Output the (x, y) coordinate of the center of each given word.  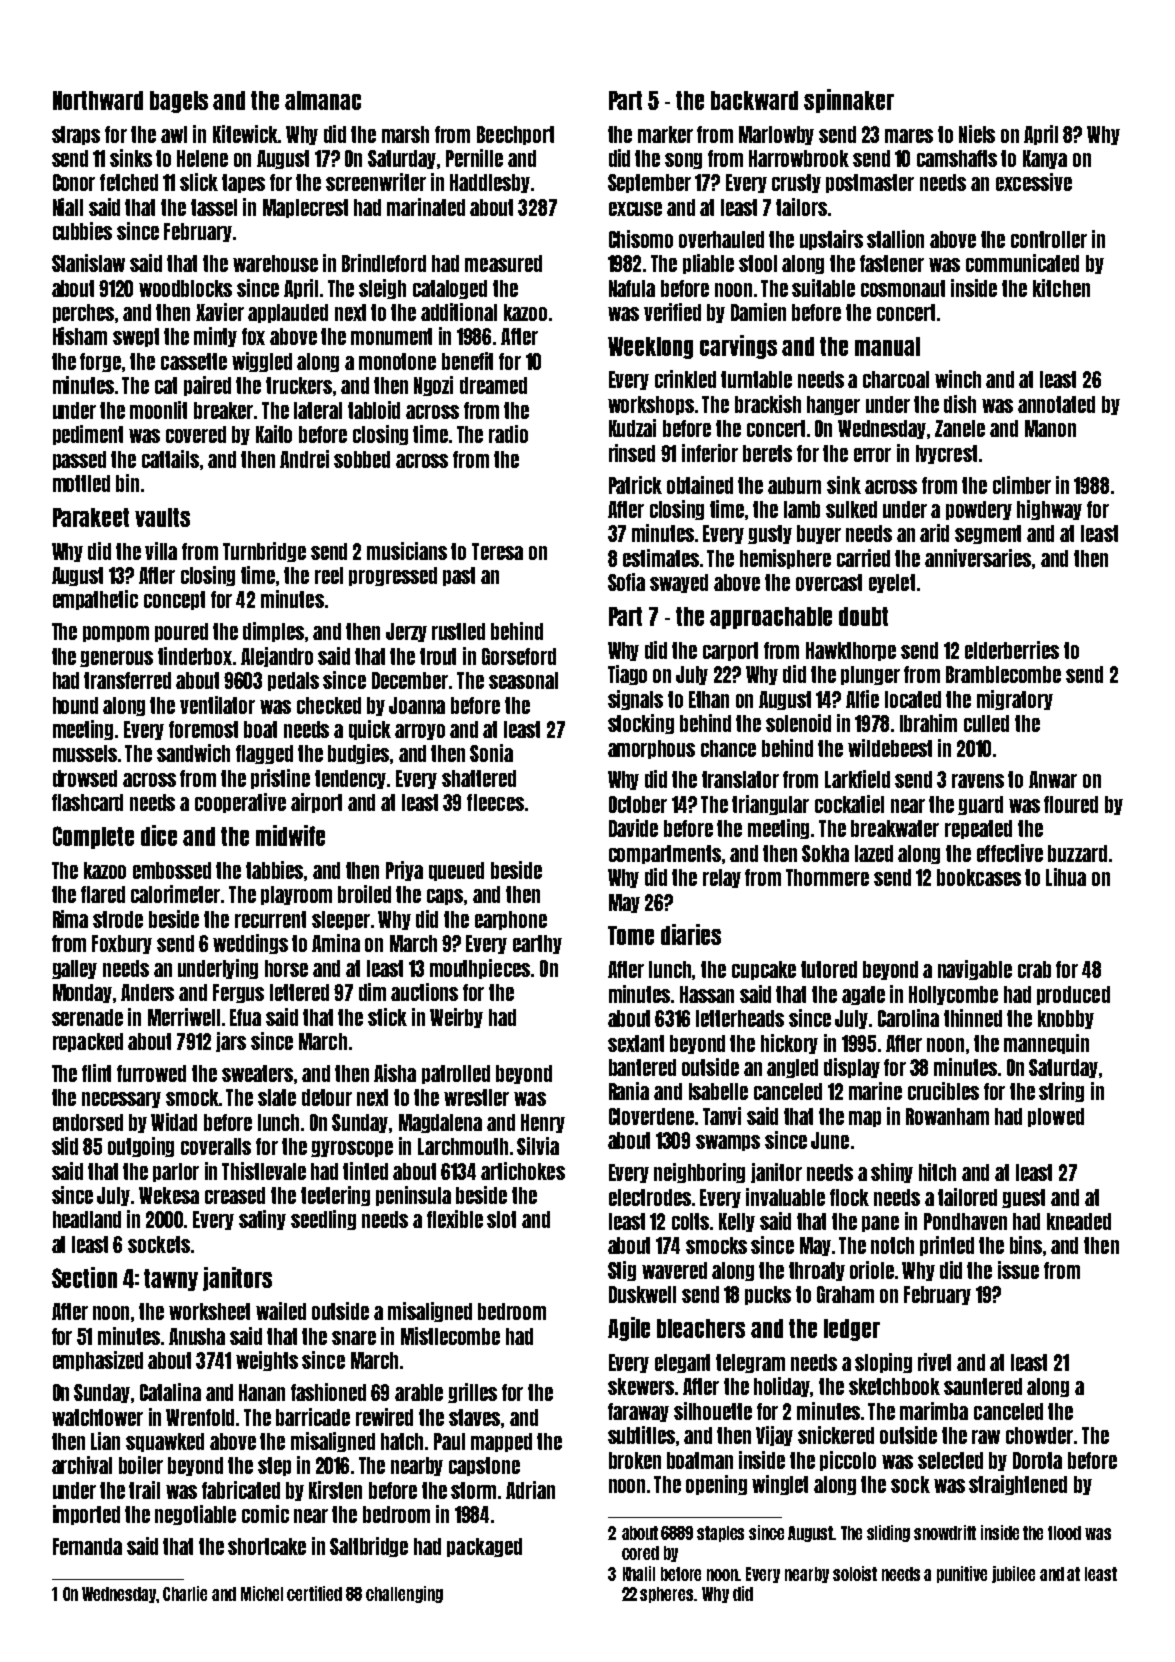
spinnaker (849, 101)
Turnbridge (264, 552)
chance (728, 748)
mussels (85, 753)
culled (986, 723)
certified (314, 1593)
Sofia (626, 582)
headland (87, 1219)
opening (716, 1485)
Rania (629, 1091)
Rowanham (947, 1116)
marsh (405, 134)
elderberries (1012, 650)
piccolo (848, 1461)
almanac (323, 100)
